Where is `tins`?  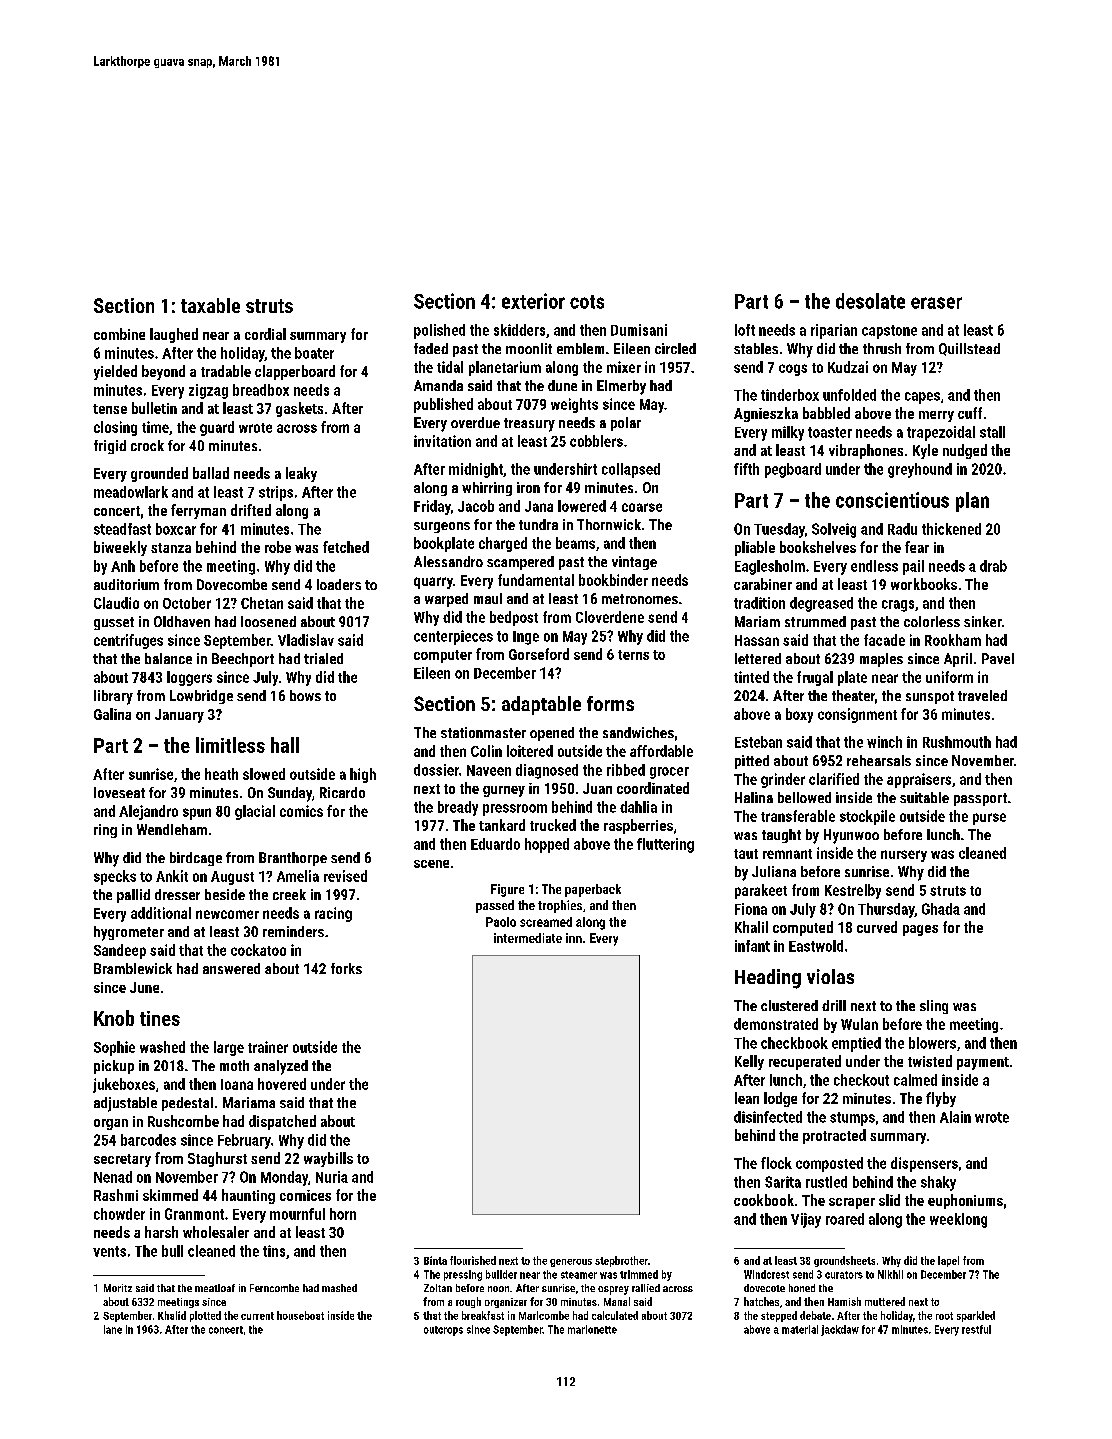
tins is located at coordinates (274, 1251).
